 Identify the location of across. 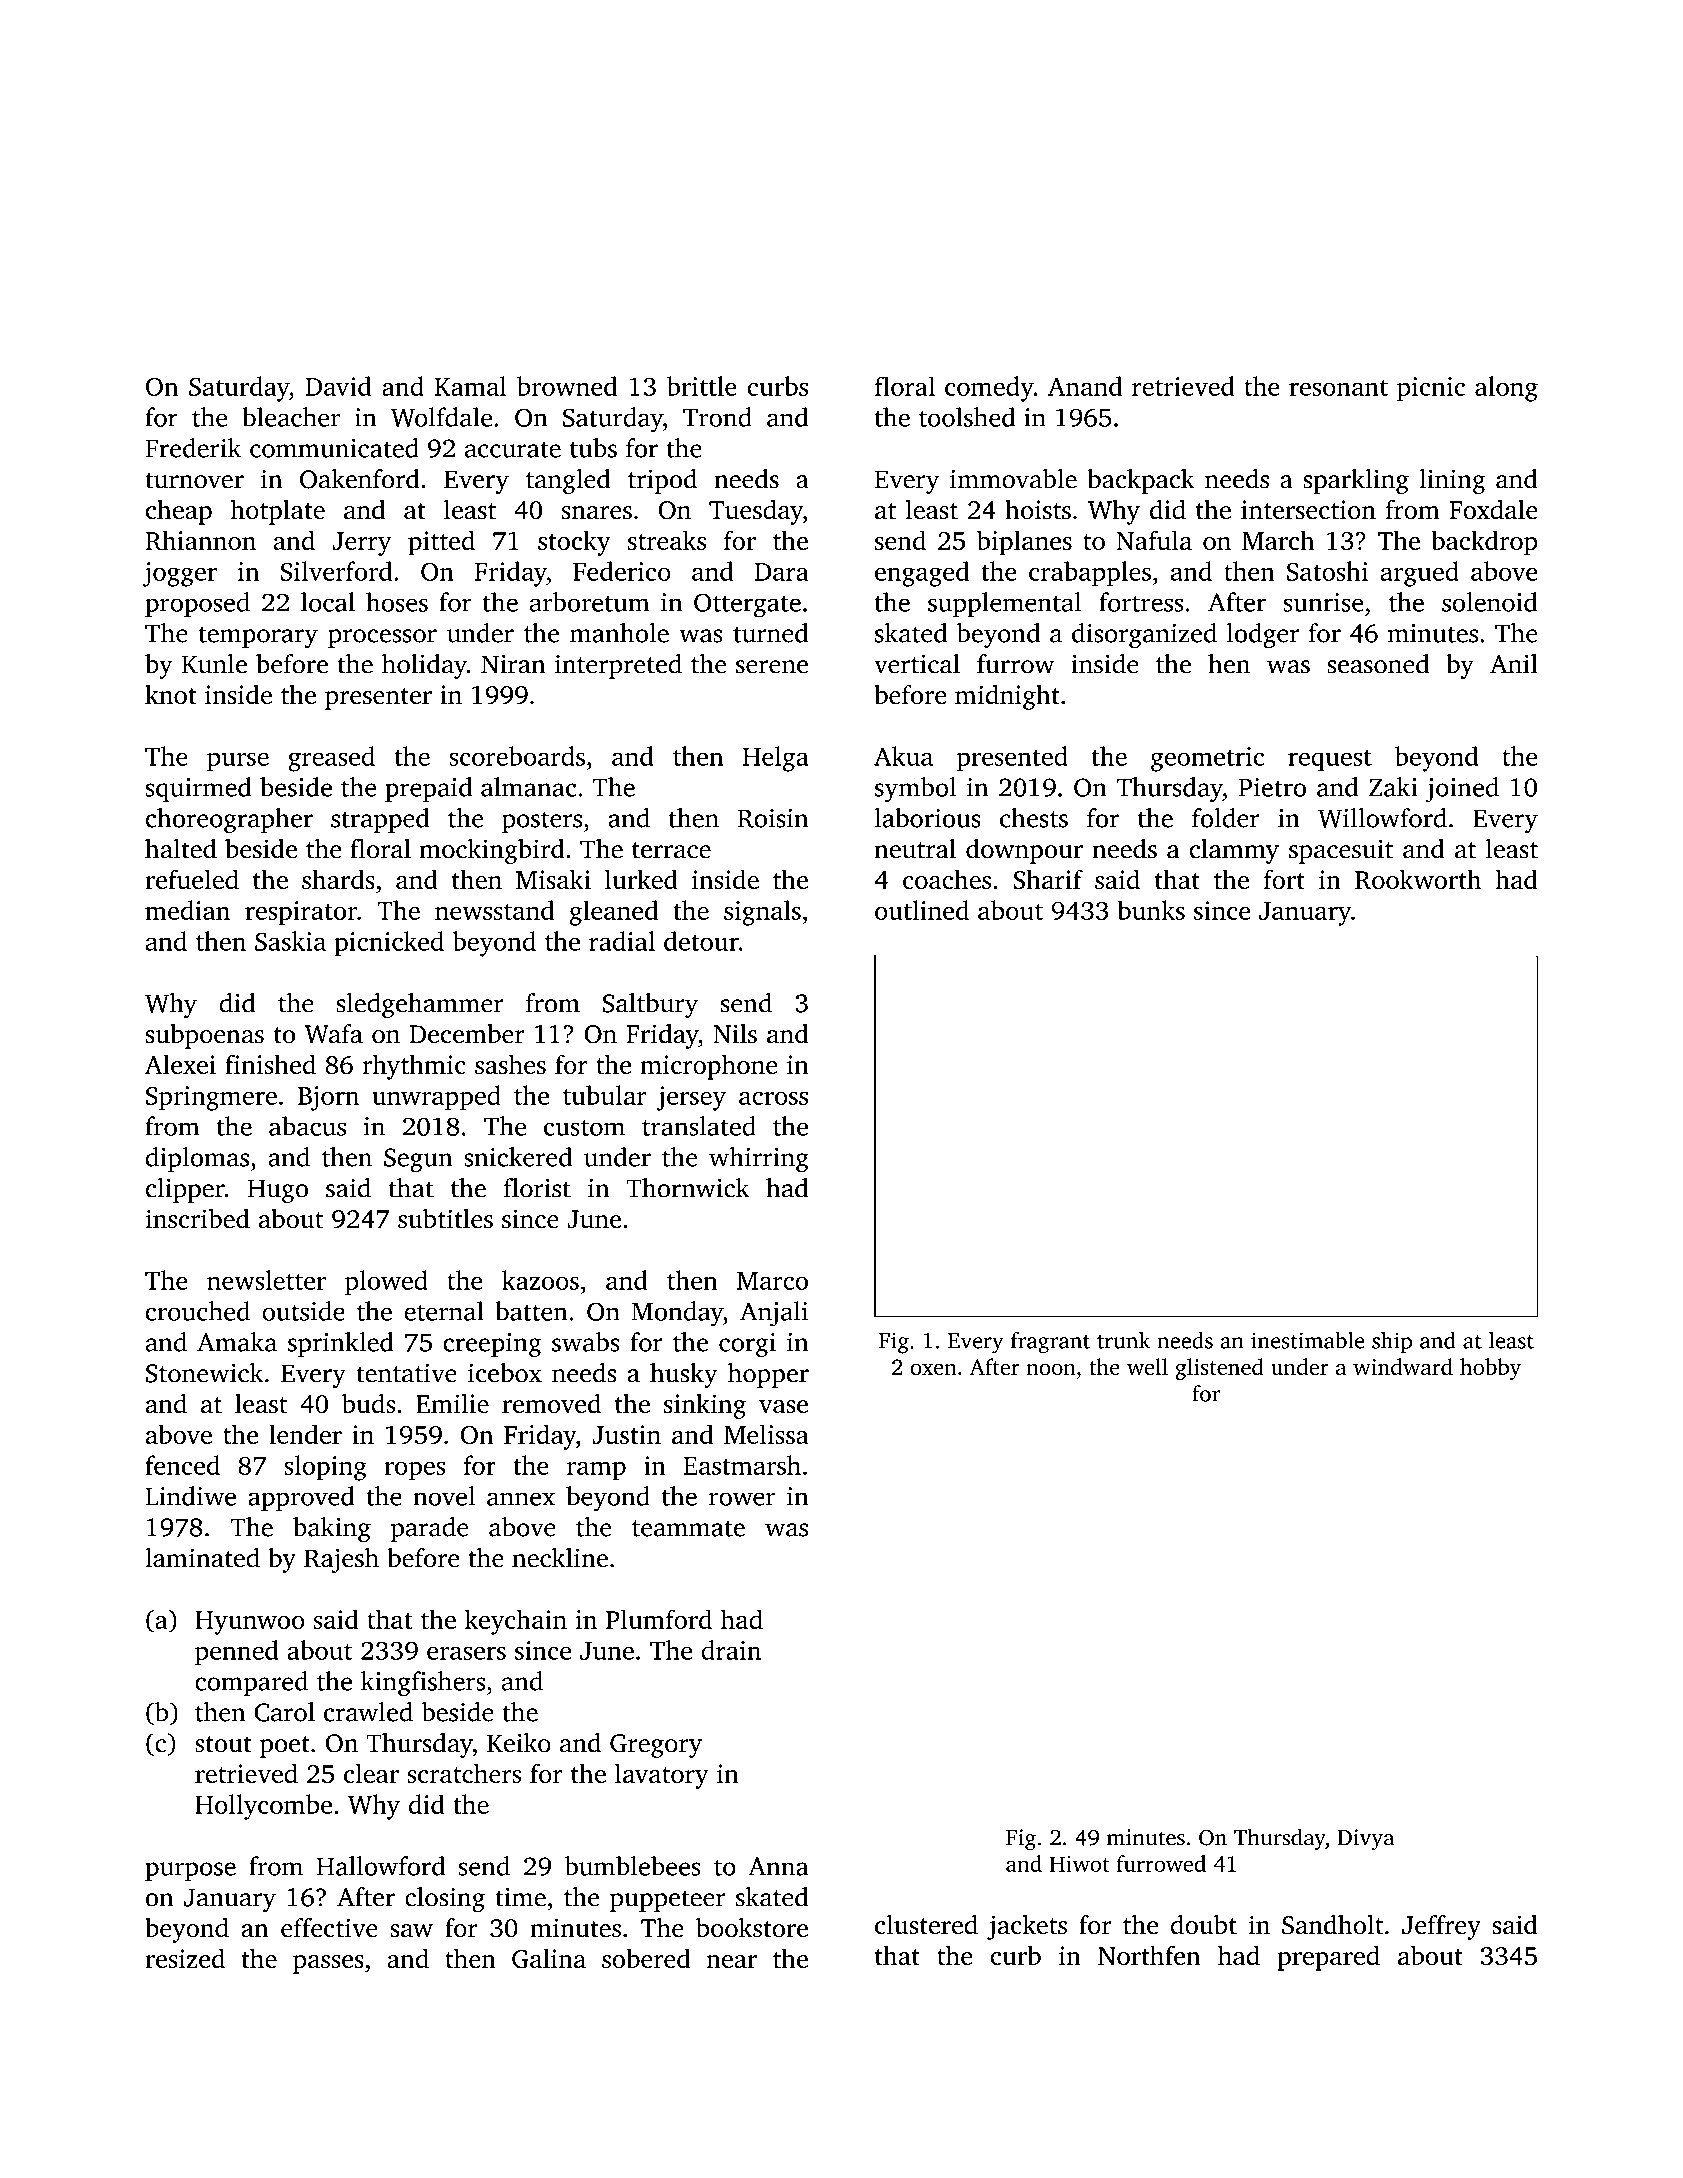
(773, 1098).
